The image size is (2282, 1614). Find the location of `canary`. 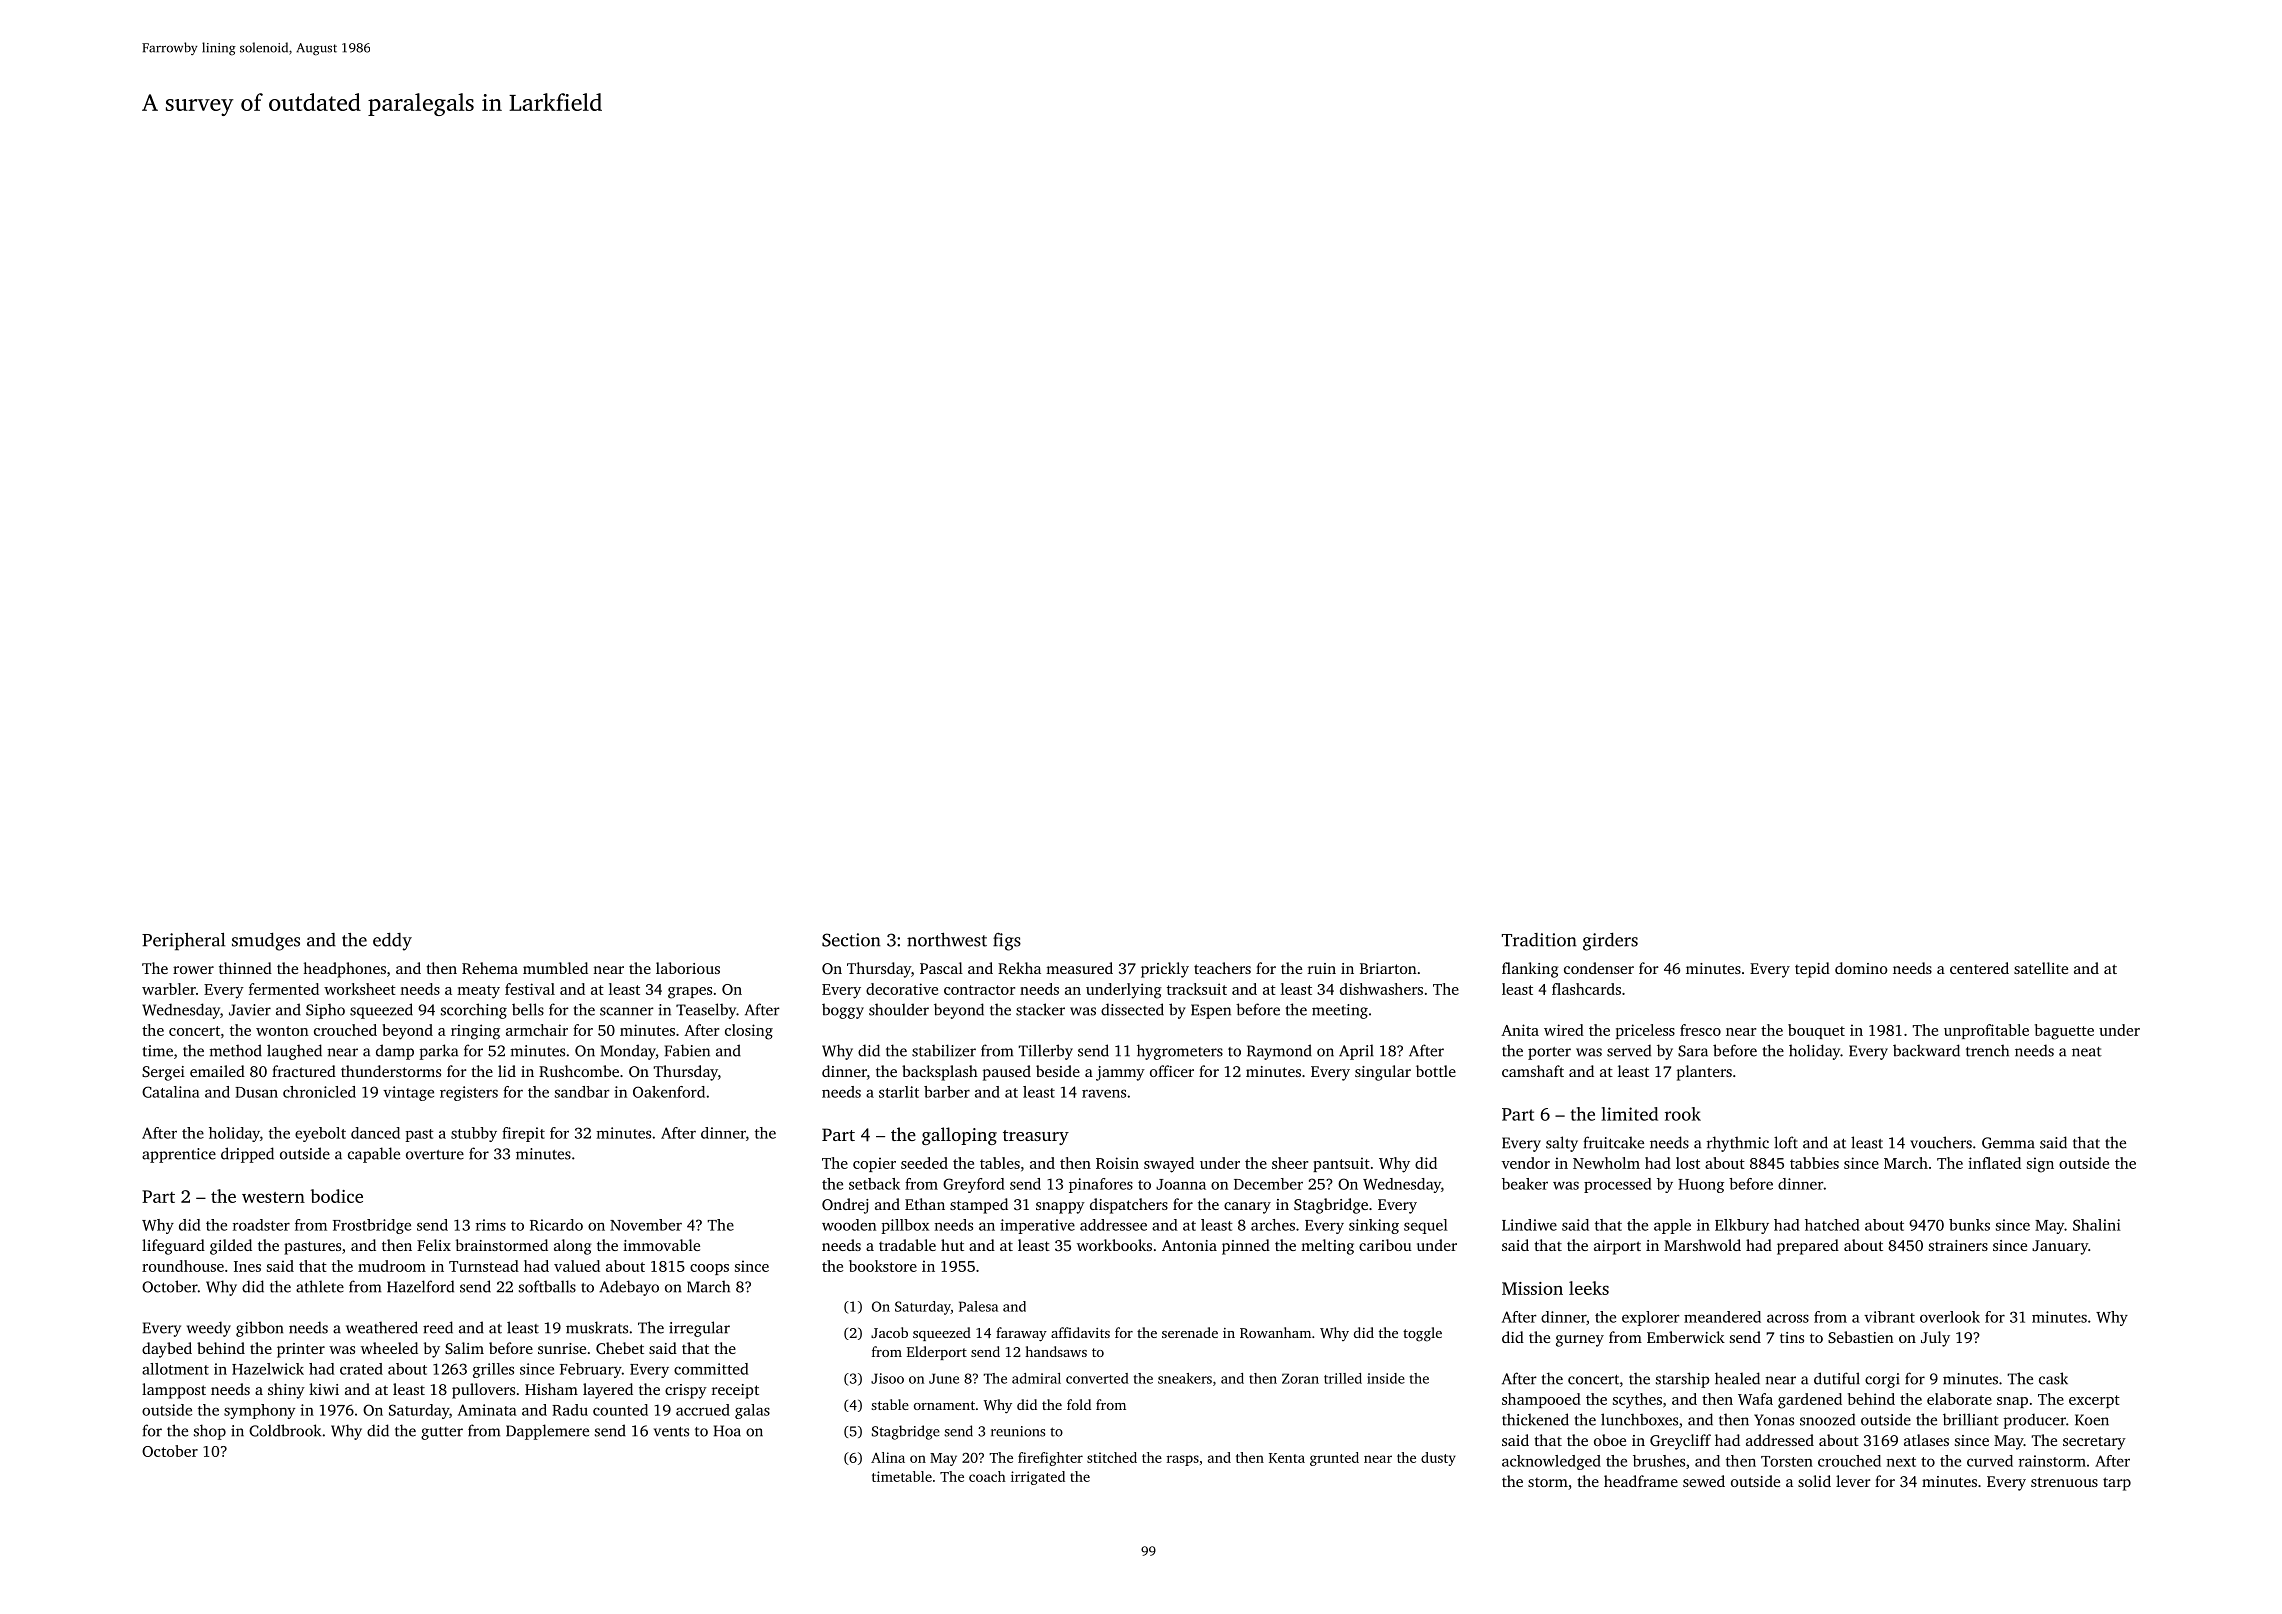

canary is located at coordinates (1247, 1208).
